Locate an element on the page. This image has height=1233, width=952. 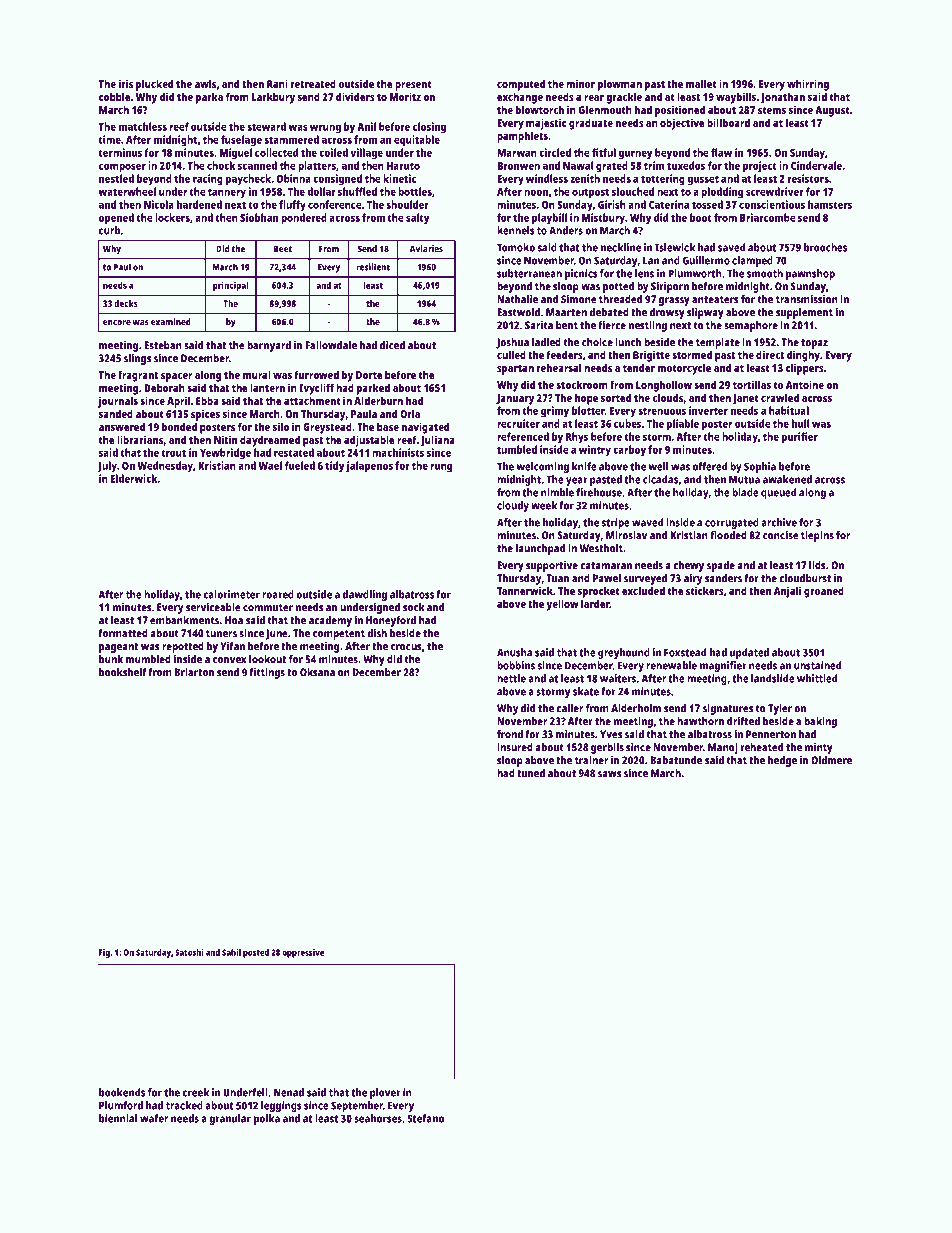
slings is located at coordinates (137, 359).
